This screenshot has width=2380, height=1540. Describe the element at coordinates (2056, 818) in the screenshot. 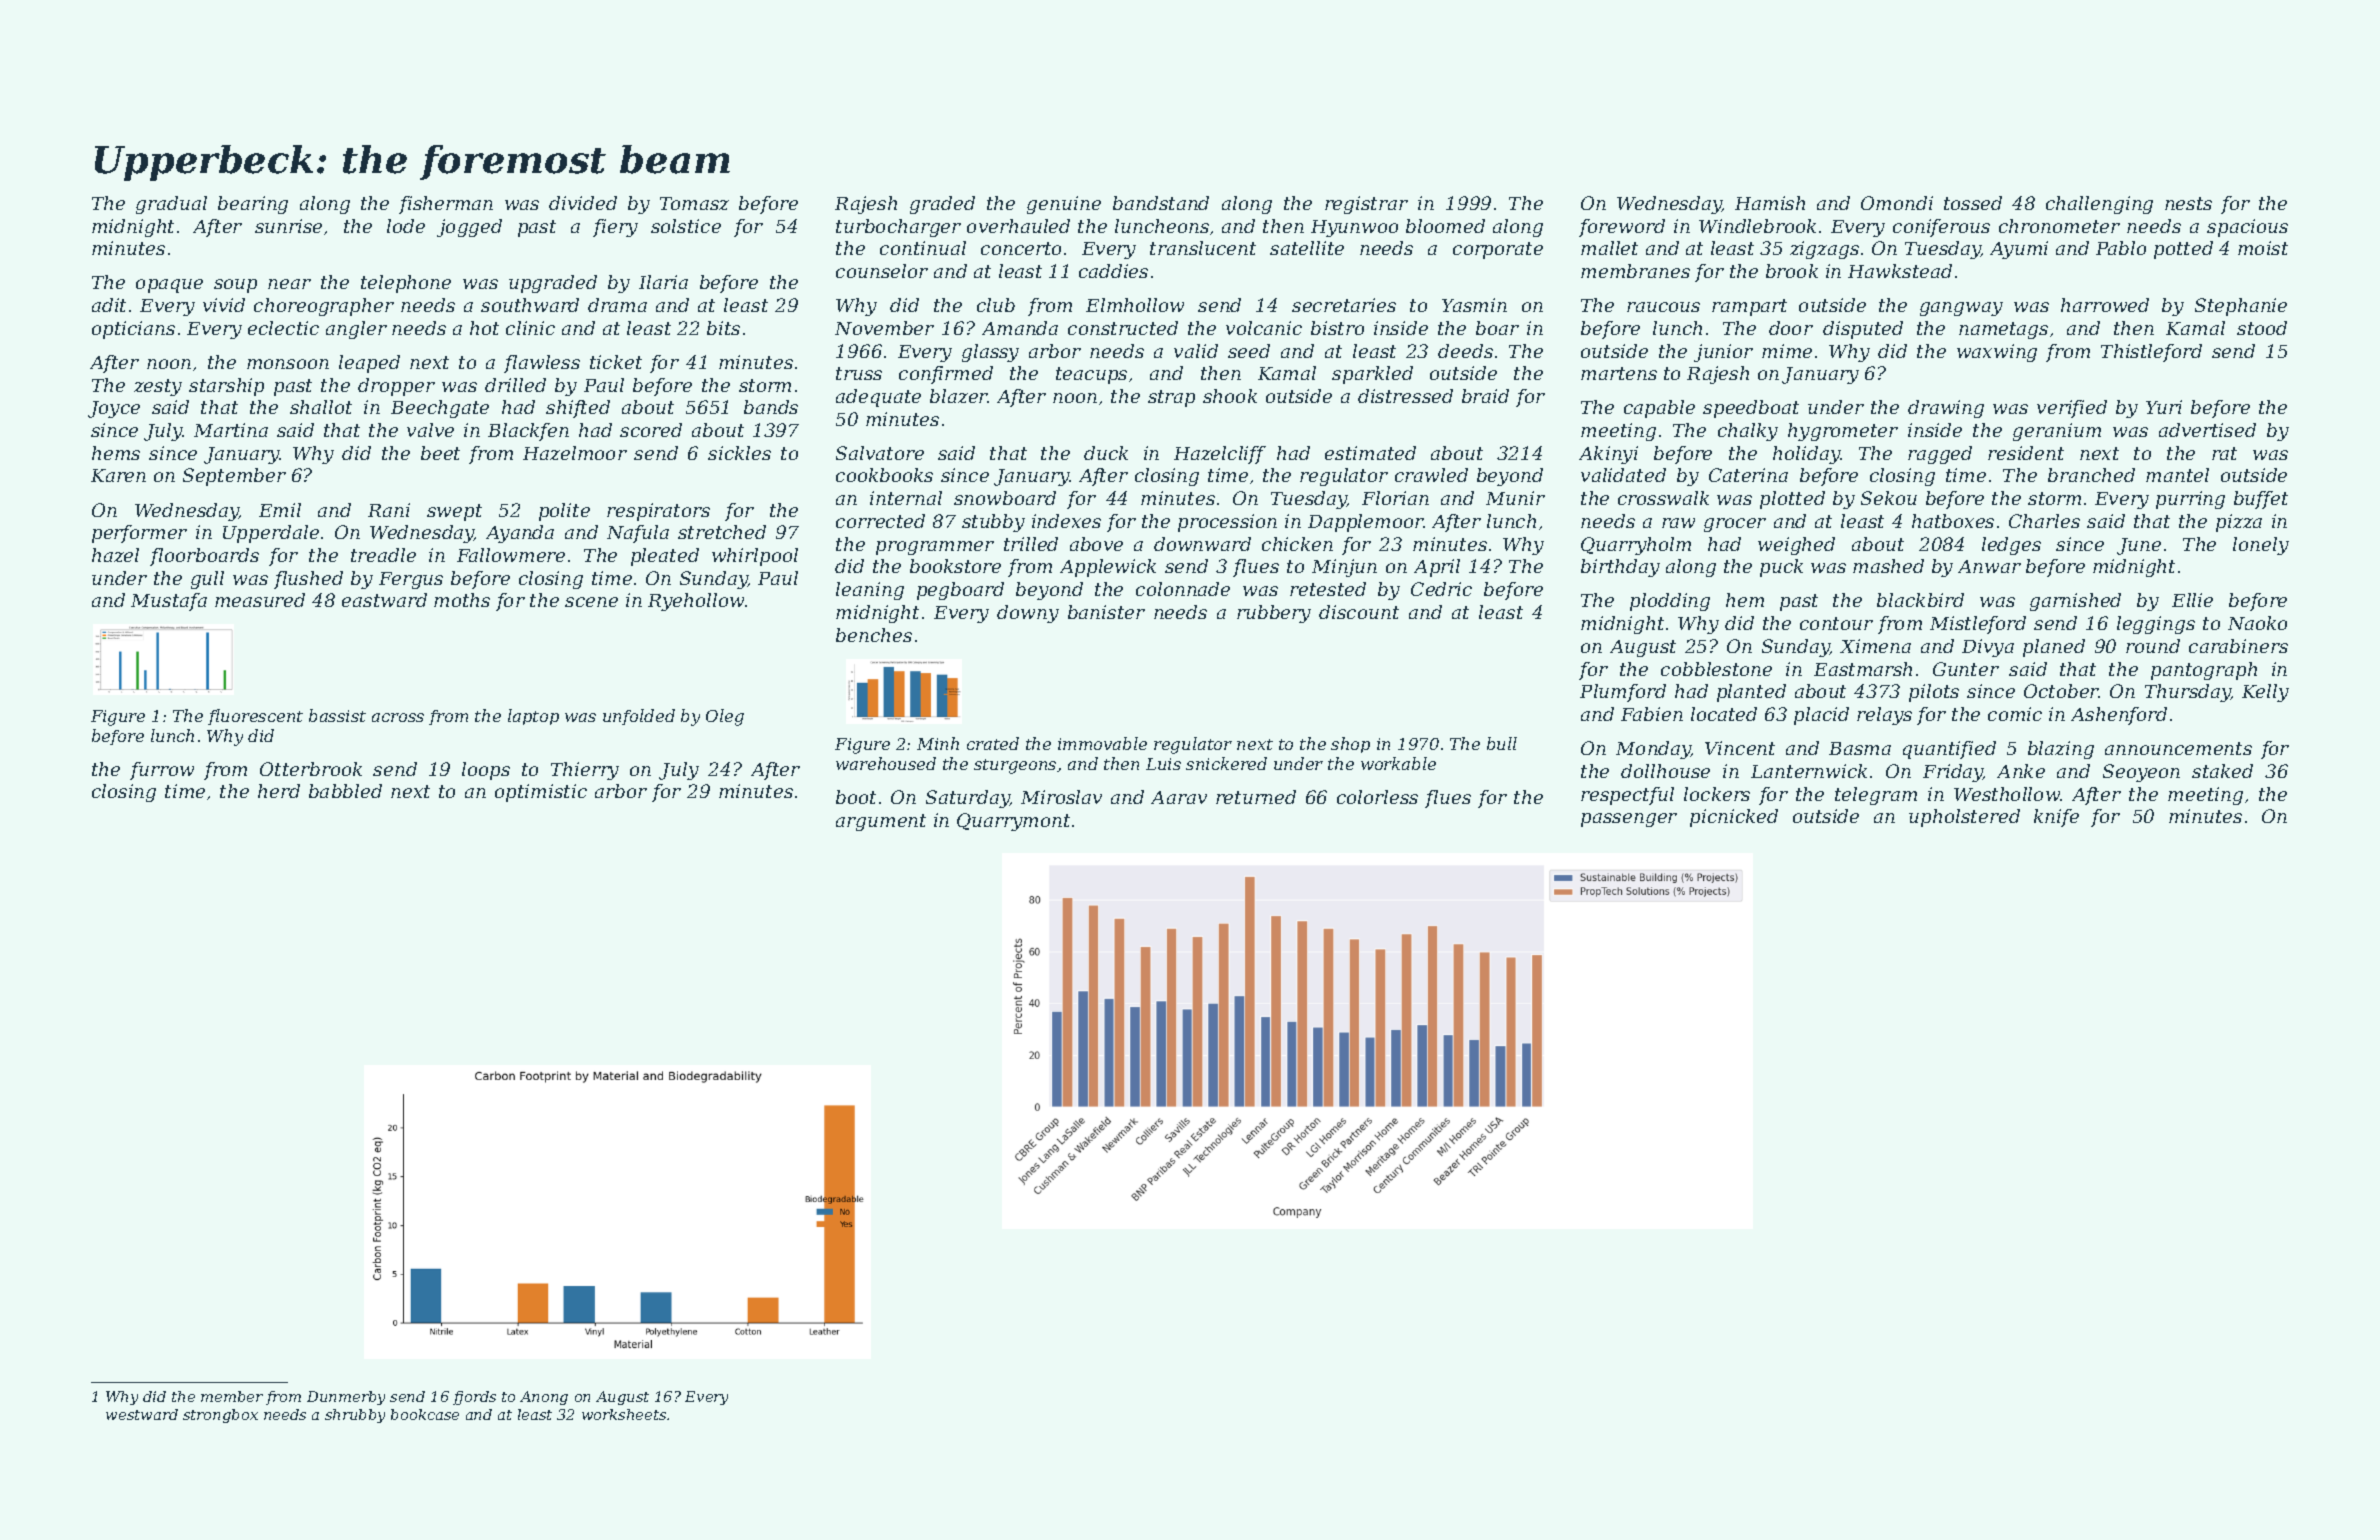

I see `knife` at that location.
